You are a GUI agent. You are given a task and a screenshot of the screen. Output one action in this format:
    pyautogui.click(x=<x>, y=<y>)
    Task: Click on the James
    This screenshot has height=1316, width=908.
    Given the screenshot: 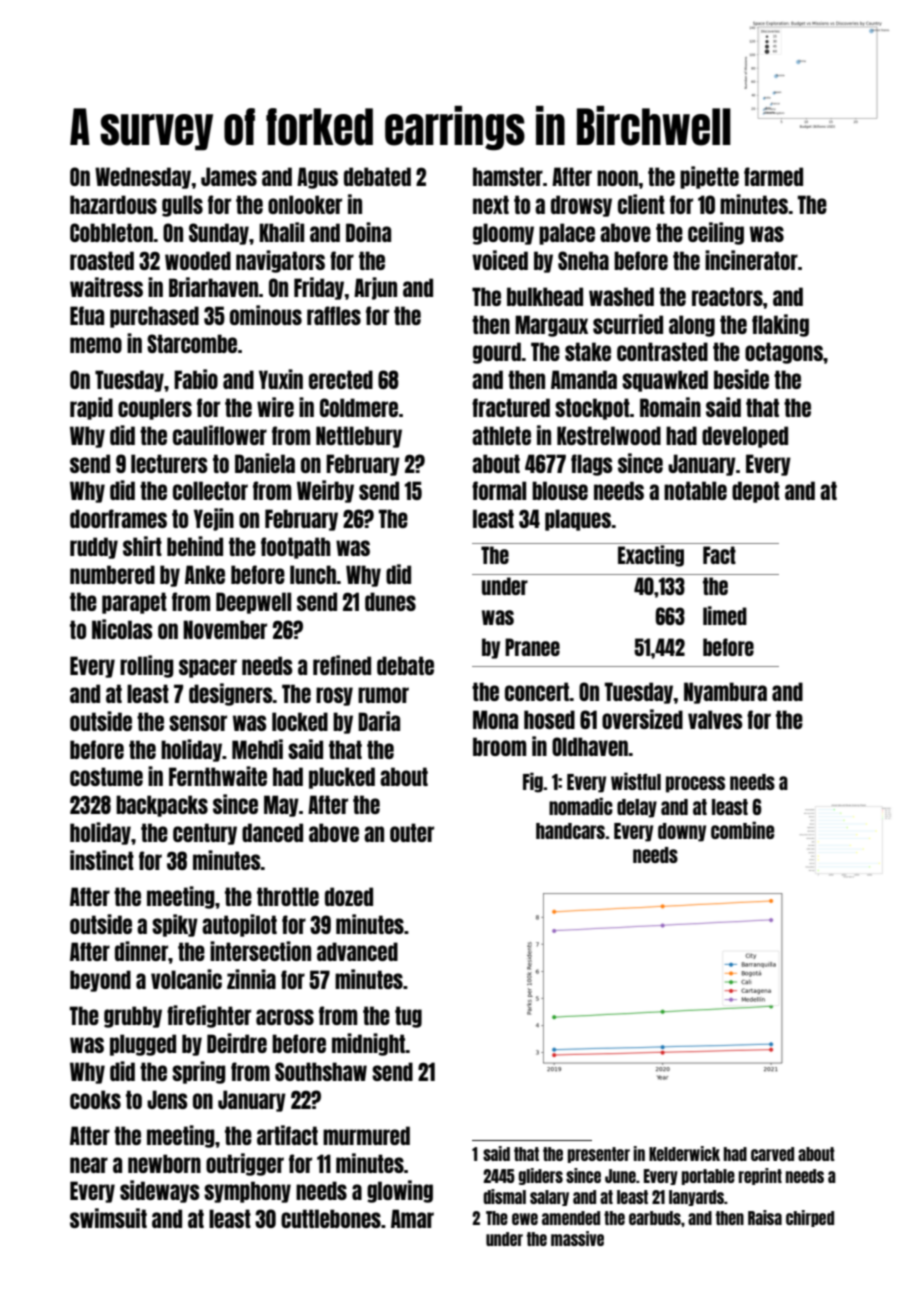 What is the action you would take?
    pyautogui.click(x=229, y=176)
